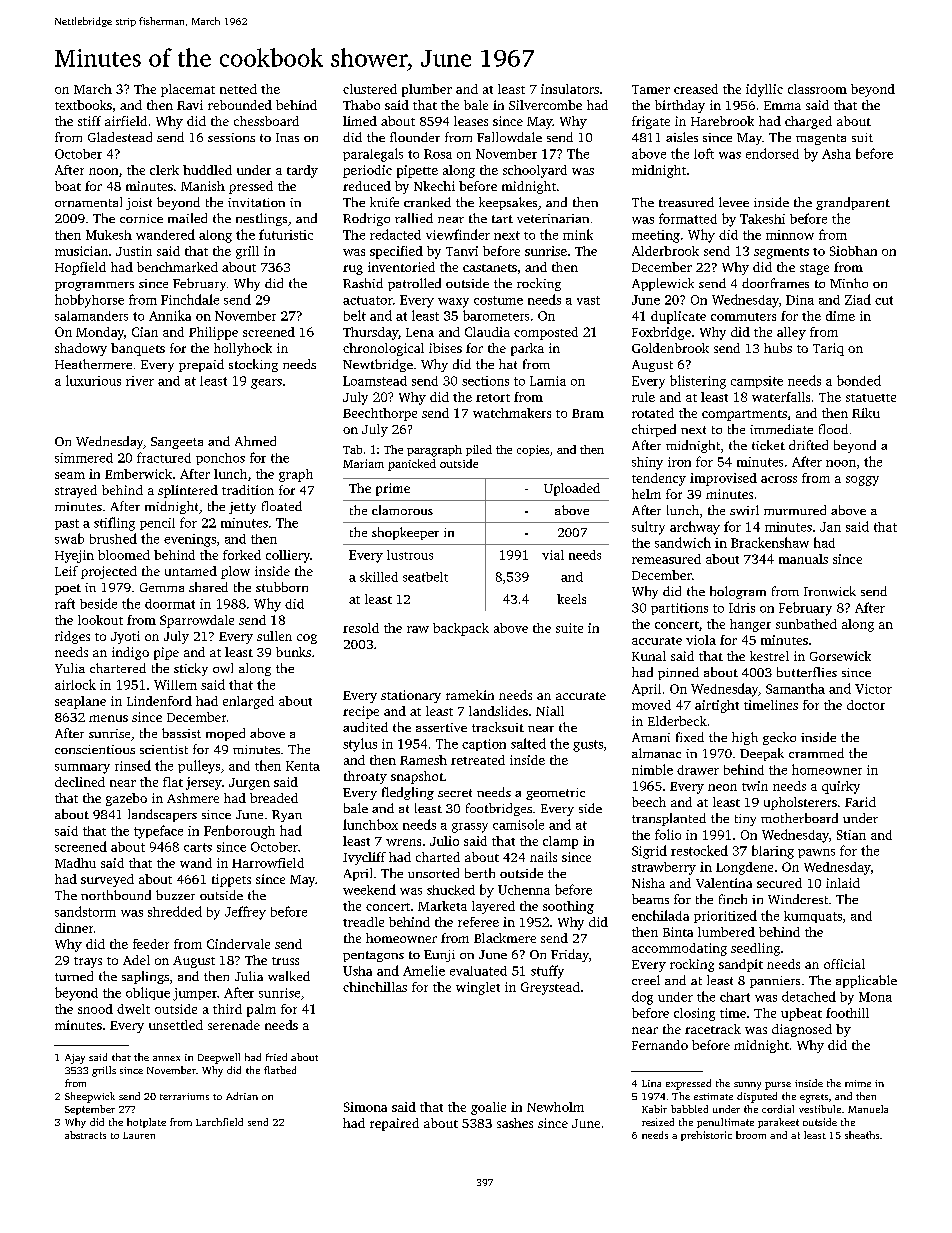  What do you see at coordinates (553, 218) in the screenshot?
I see `veterinarian` at bounding box center [553, 218].
